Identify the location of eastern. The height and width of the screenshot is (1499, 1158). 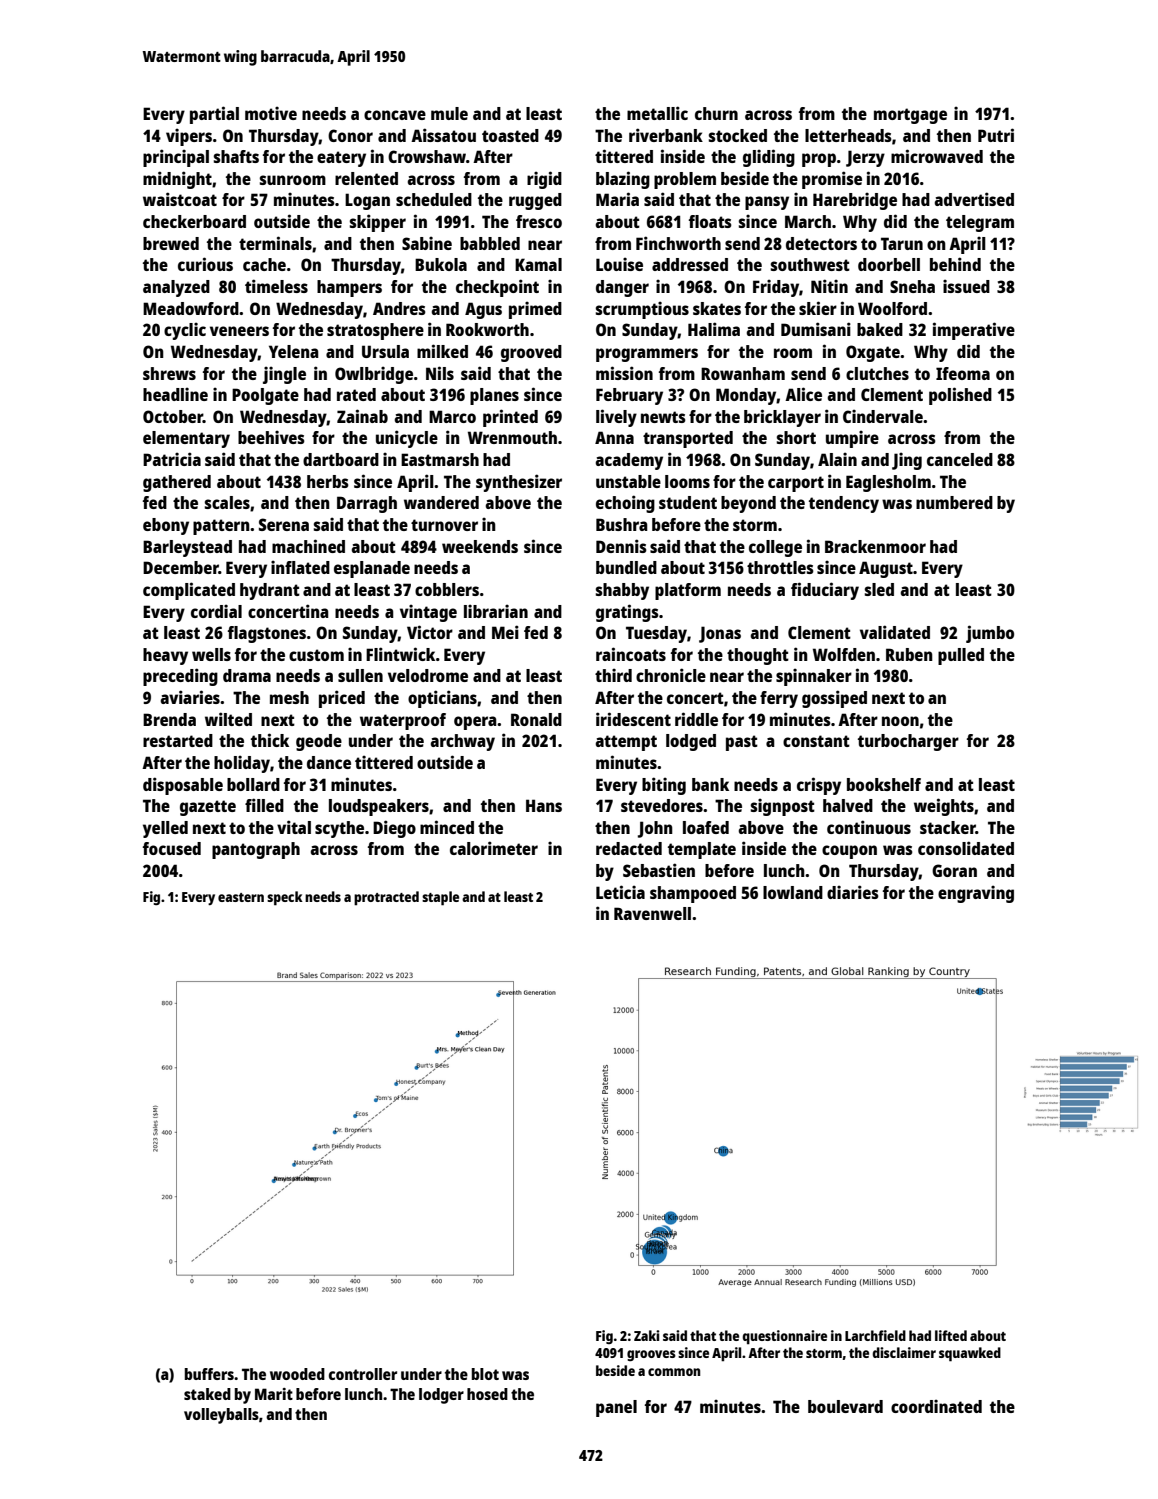
(241, 897).
